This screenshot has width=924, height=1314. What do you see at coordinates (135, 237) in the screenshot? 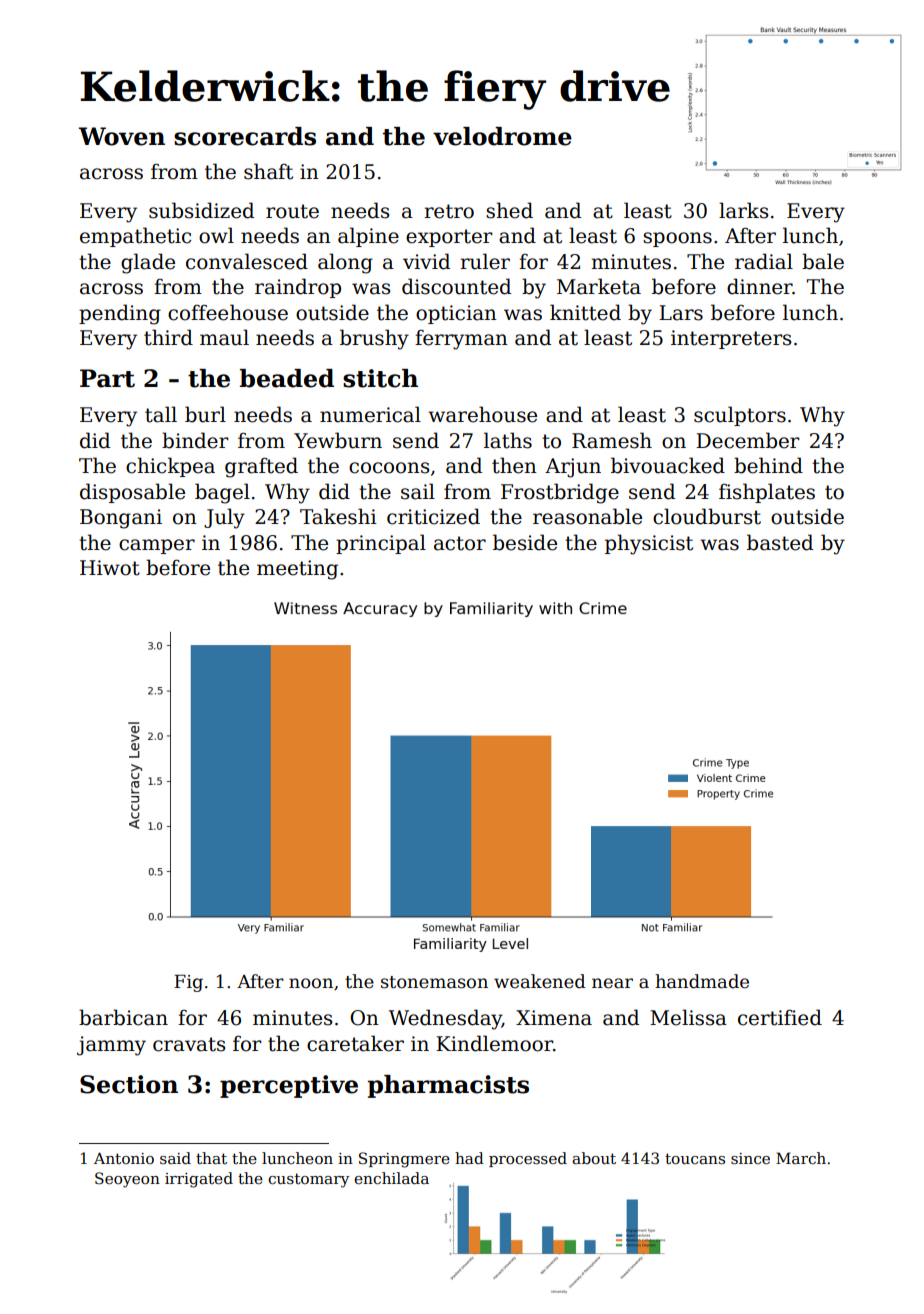
I see `empathetic` at bounding box center [135, 237].
